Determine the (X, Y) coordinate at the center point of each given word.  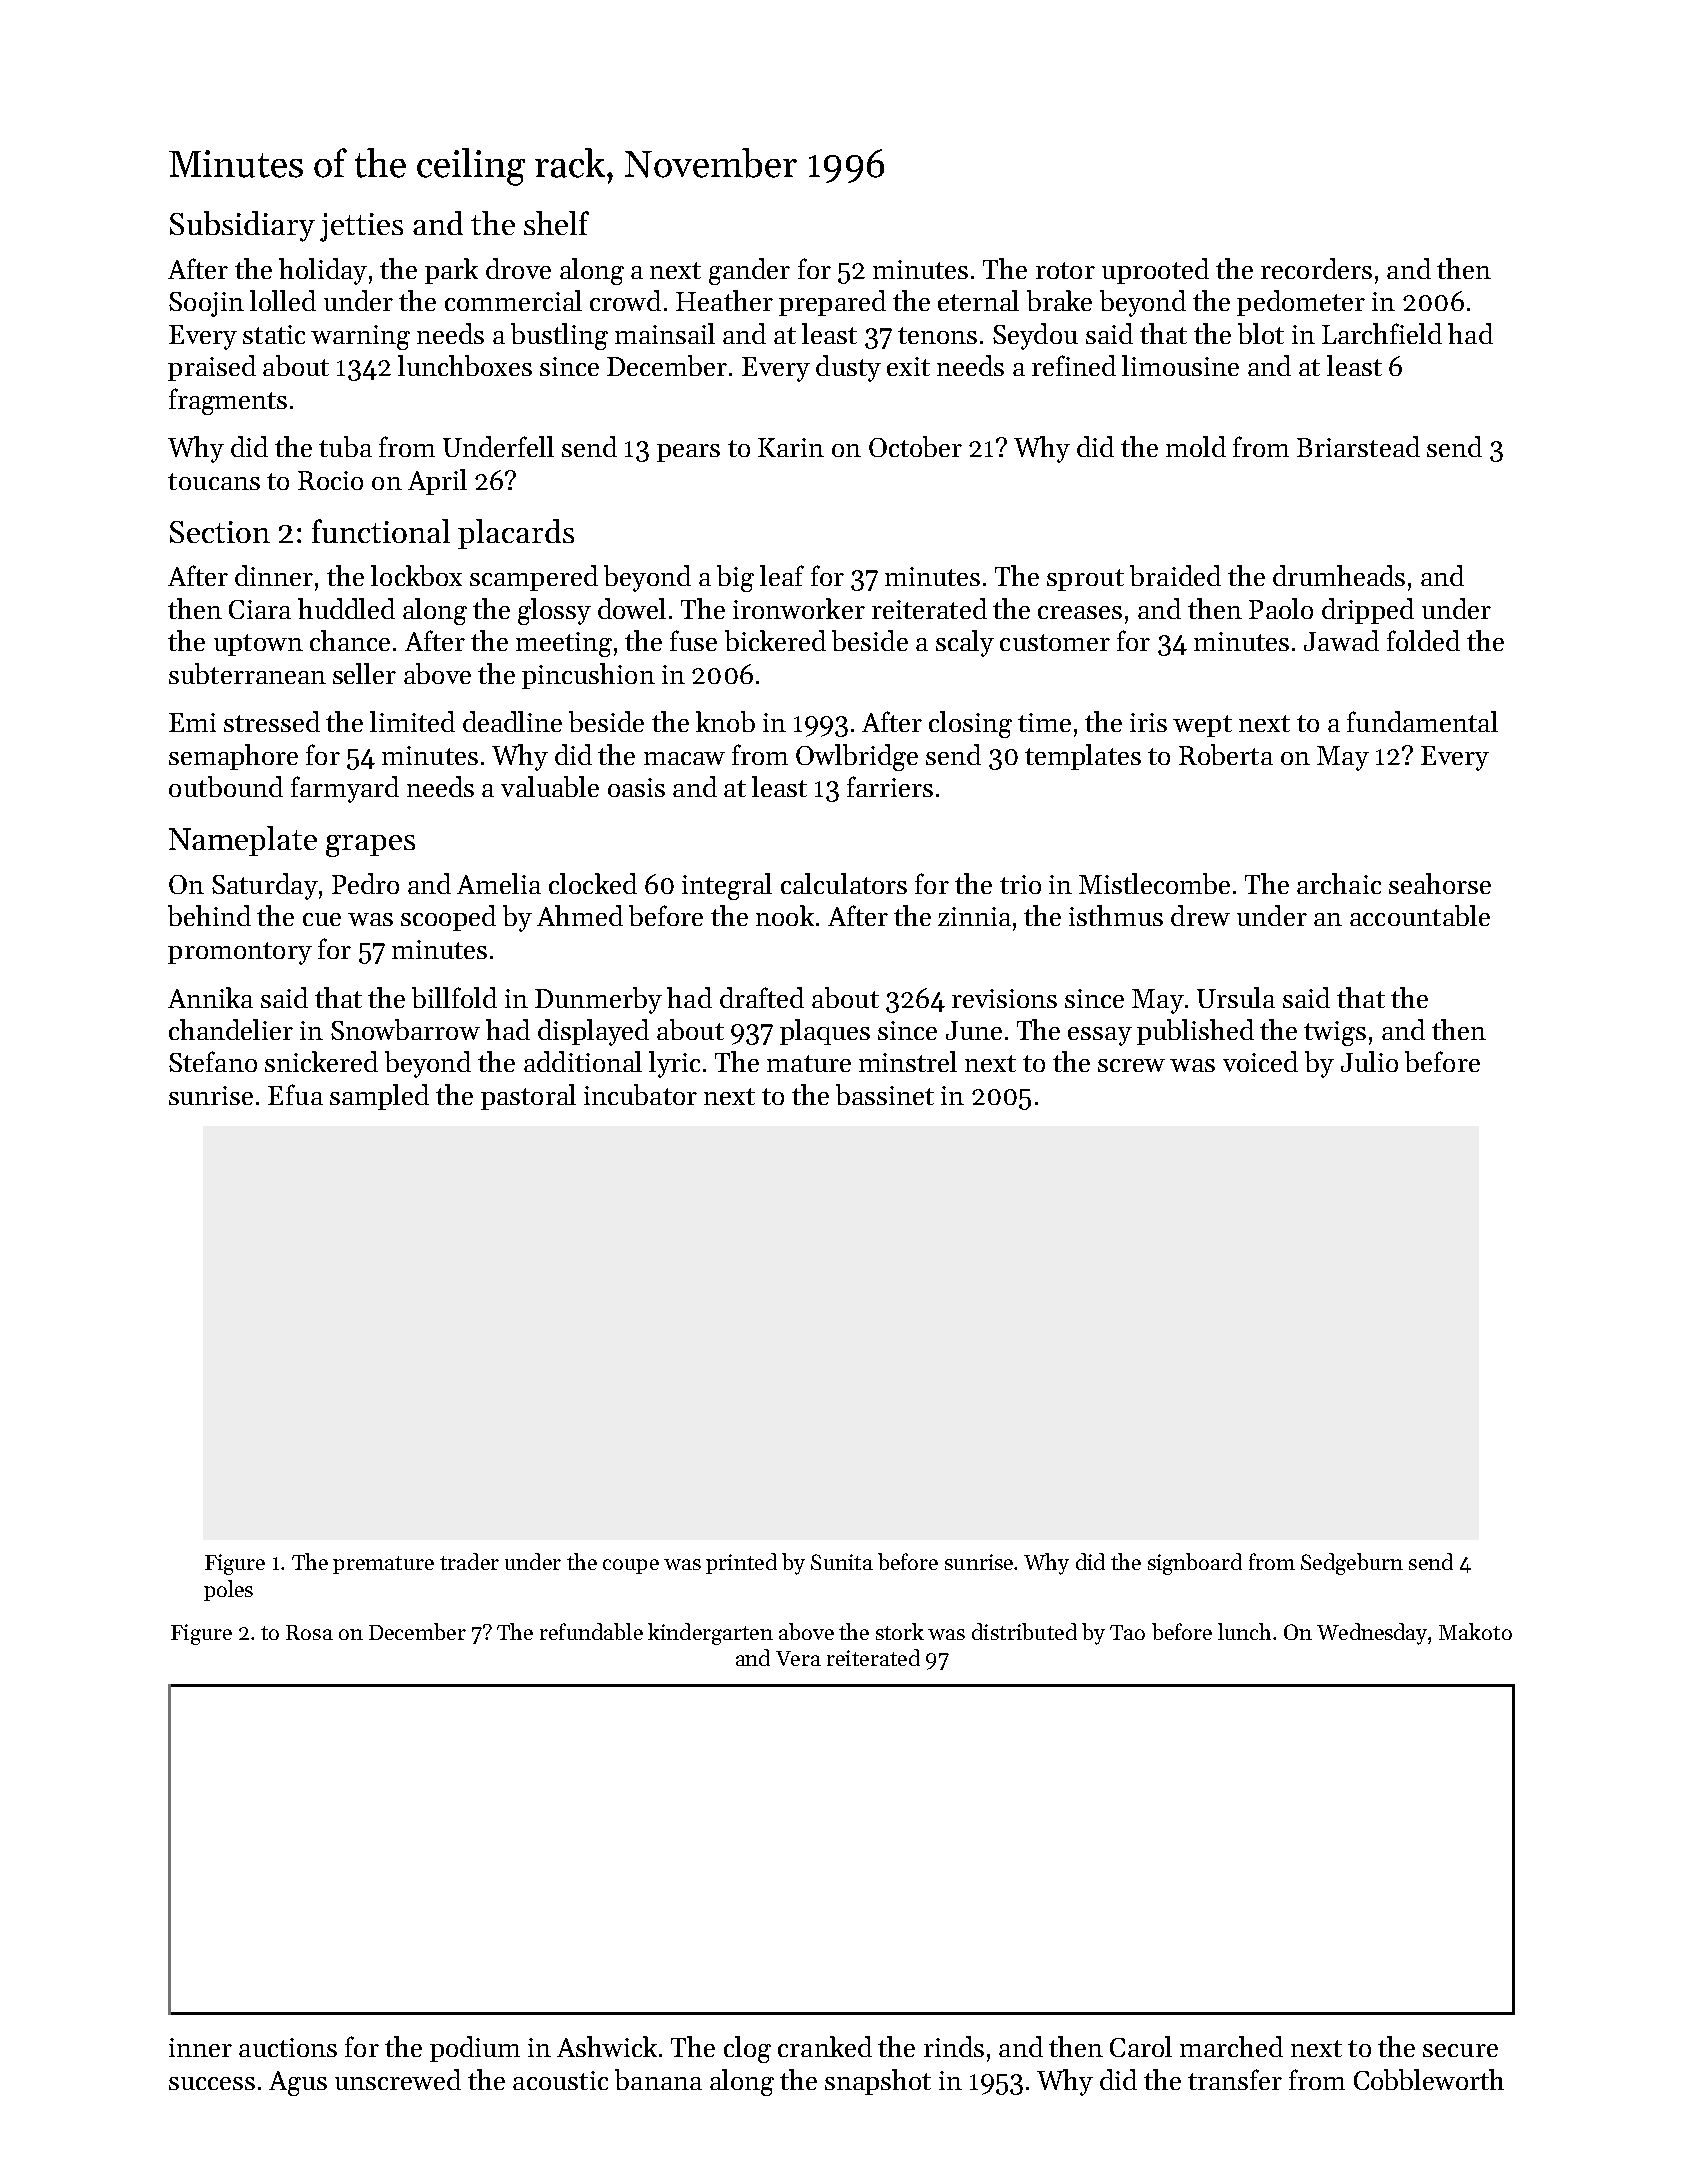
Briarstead (1358, 446)
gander (749, 271)
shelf (556, 223)
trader (469, 1561)
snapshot (878, 2082)
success (212, 2083)
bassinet (885, 1094)
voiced (1260, 1061)
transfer (1235, 2079)
